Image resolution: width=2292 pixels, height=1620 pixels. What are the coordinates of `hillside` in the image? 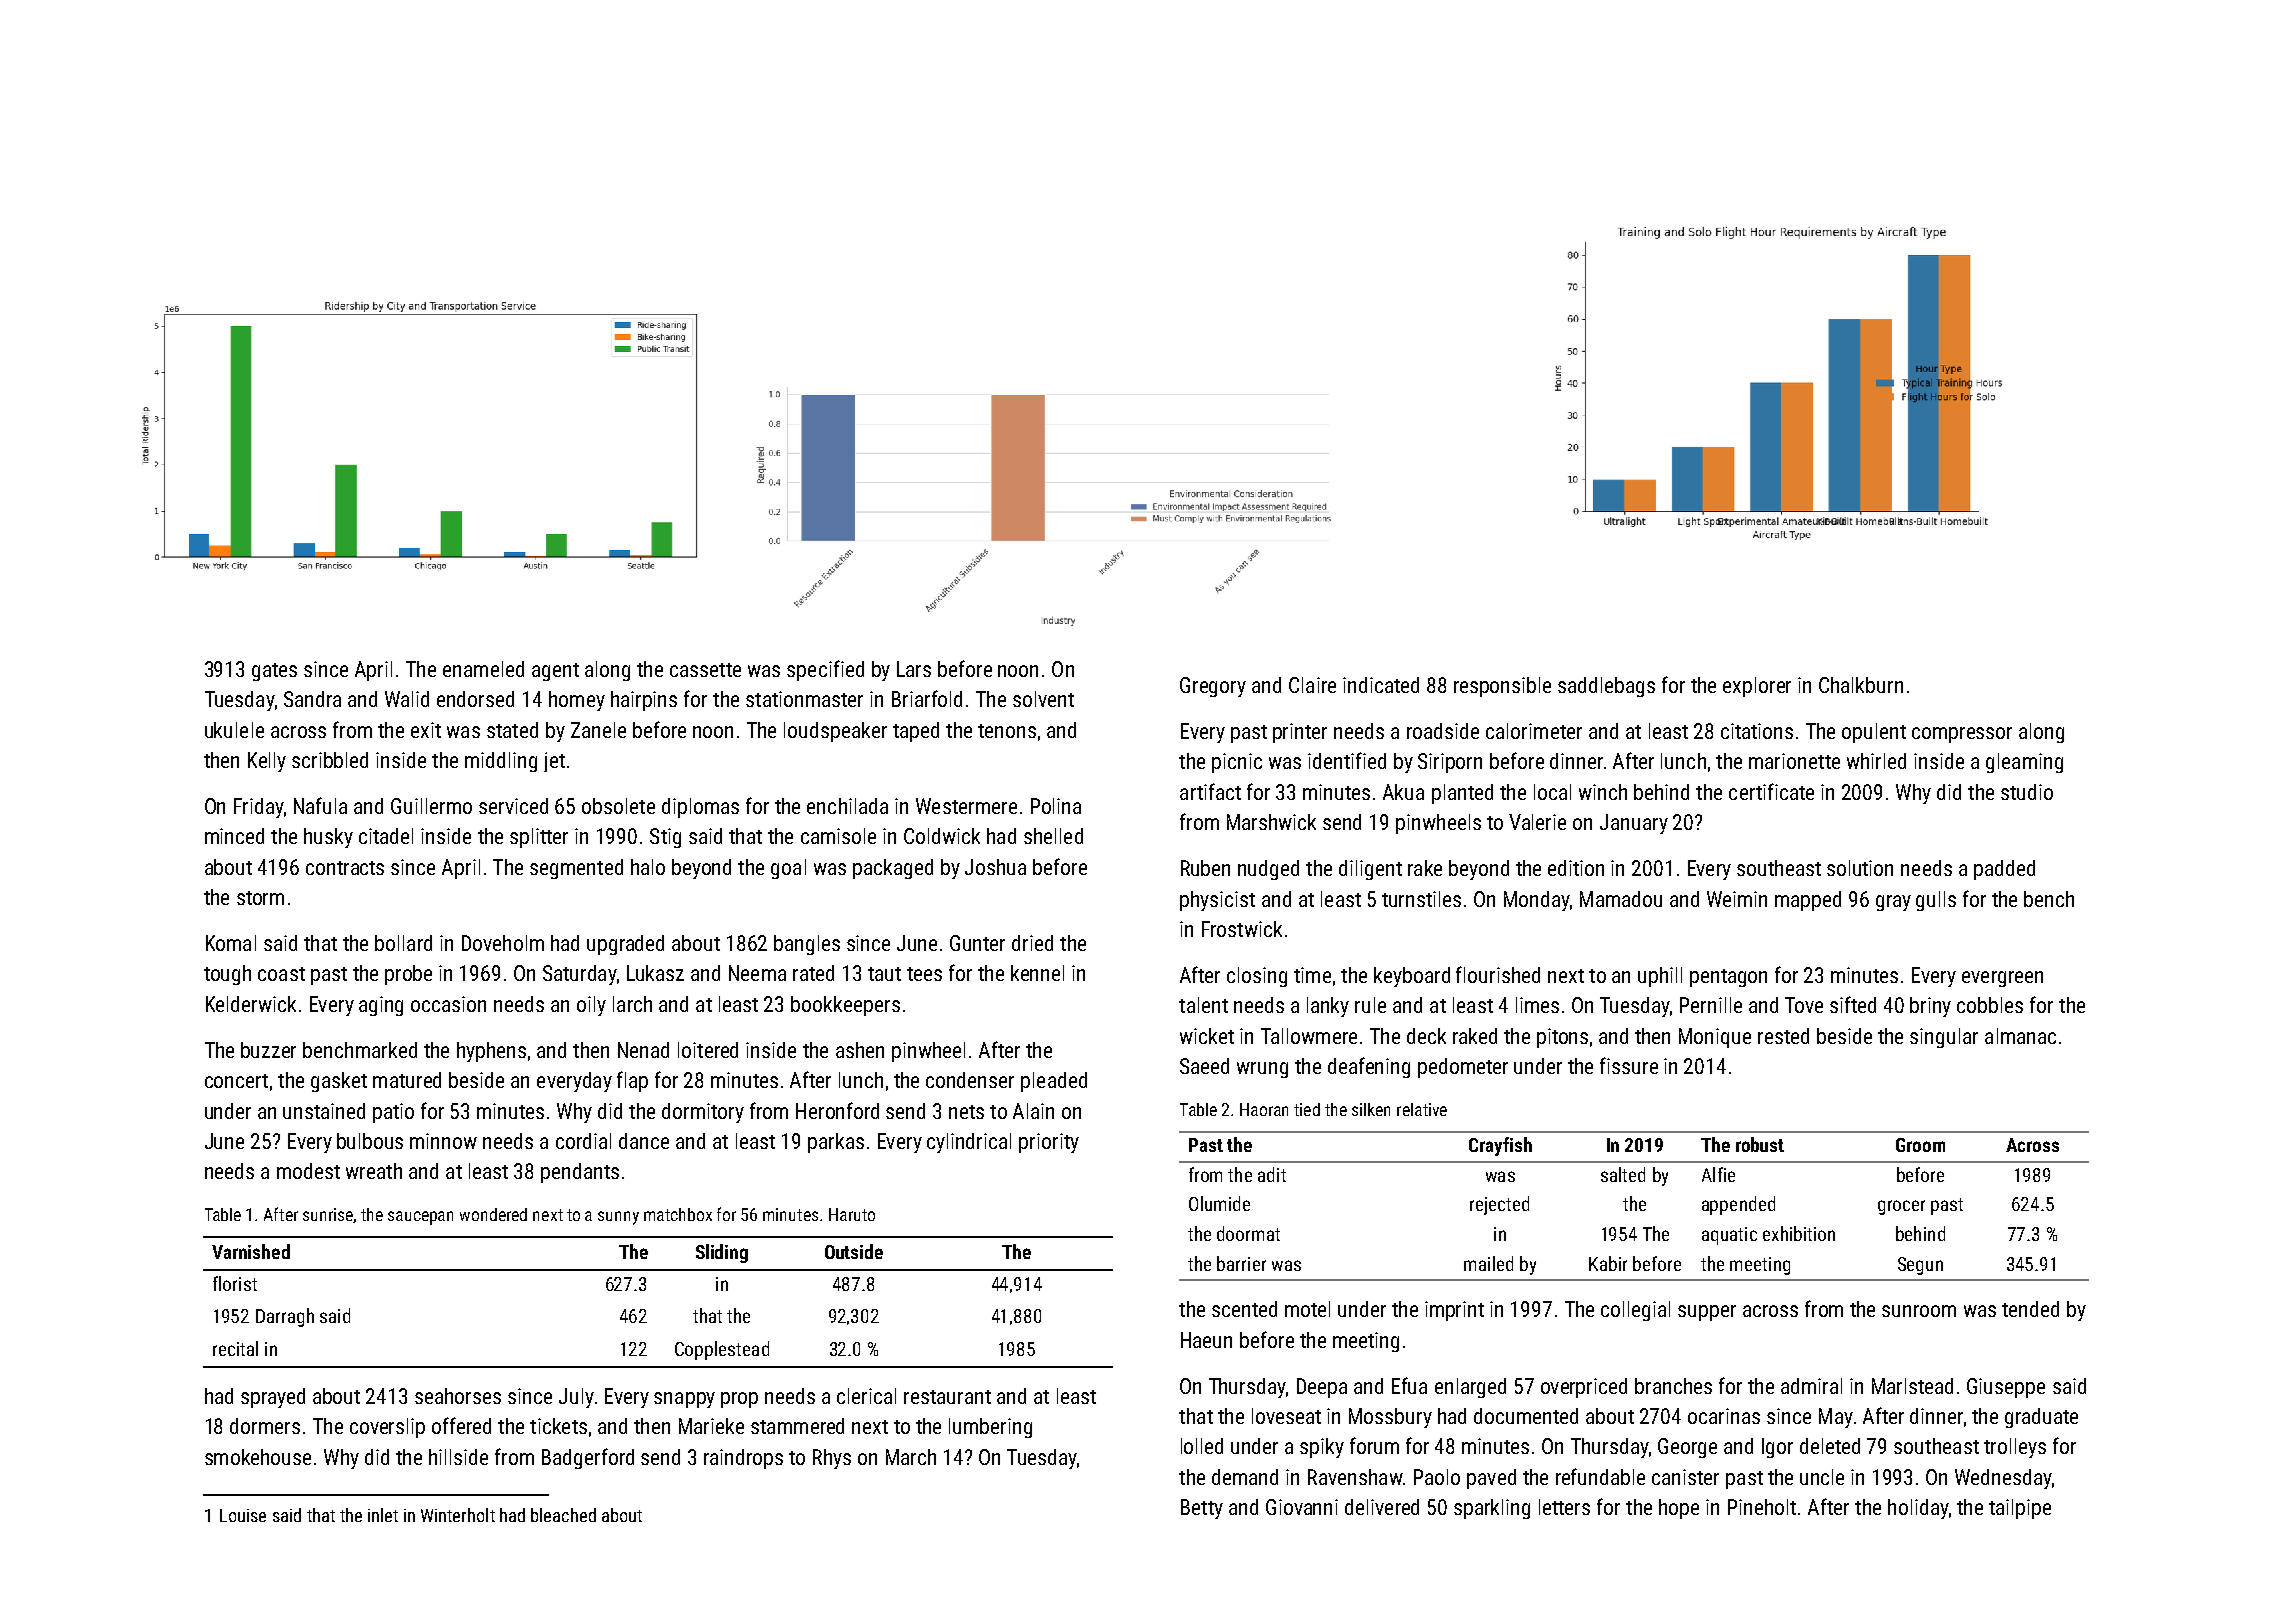 It's located at (458, 1457).
